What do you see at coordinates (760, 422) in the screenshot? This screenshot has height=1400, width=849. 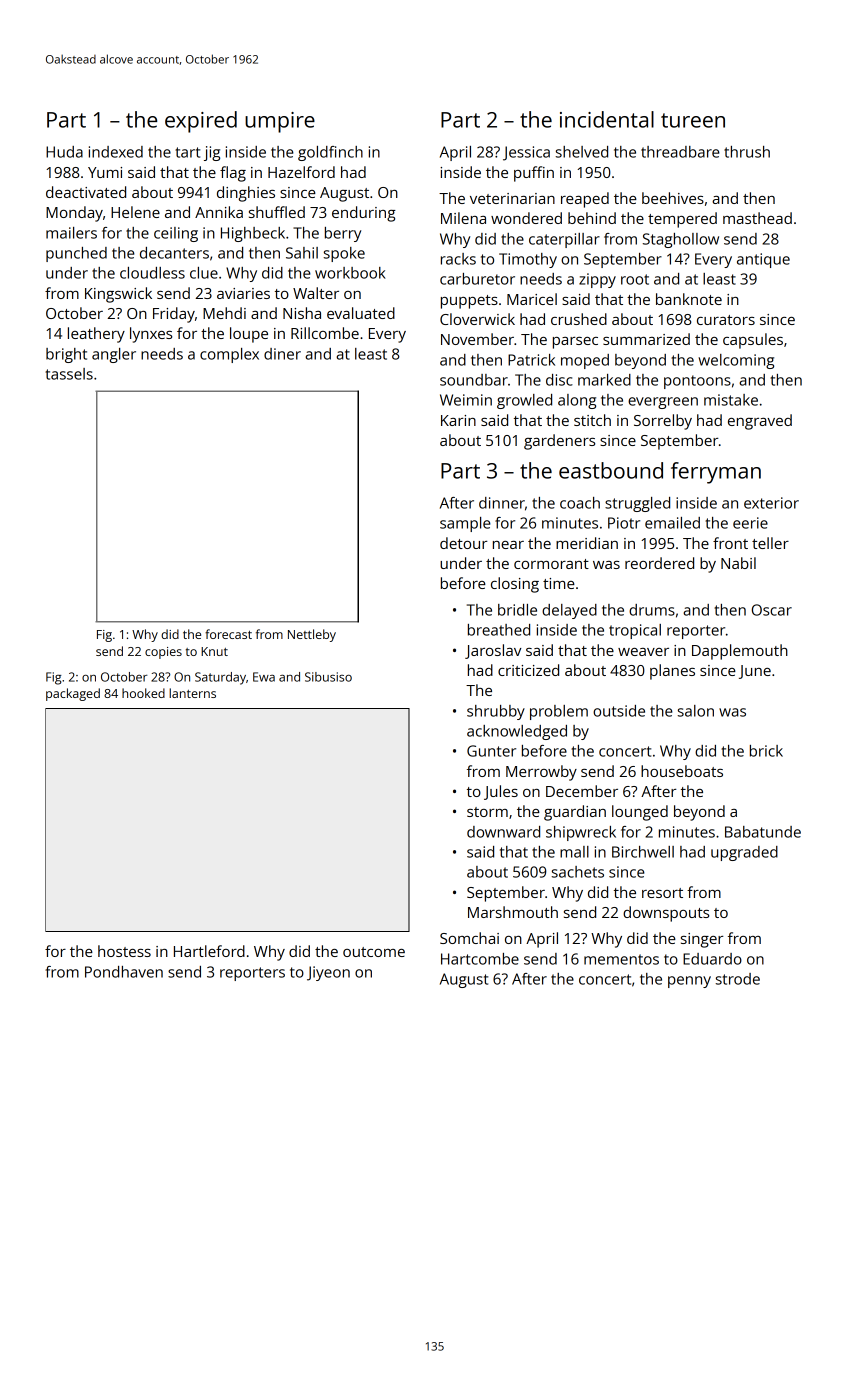 I see `engraved` at bounding box center [760, 422].
